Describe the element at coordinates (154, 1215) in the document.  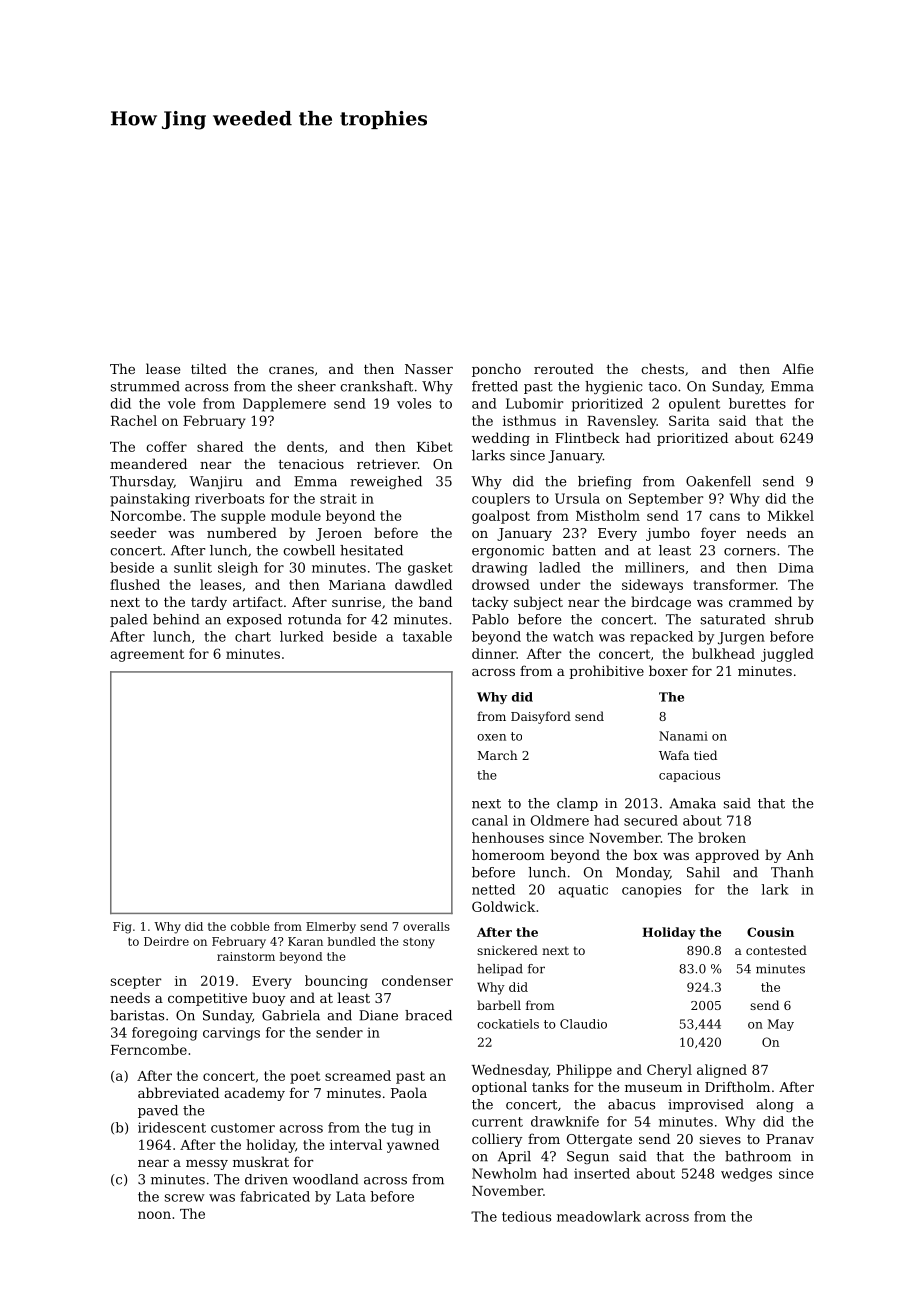
I see `noon` at that location.
